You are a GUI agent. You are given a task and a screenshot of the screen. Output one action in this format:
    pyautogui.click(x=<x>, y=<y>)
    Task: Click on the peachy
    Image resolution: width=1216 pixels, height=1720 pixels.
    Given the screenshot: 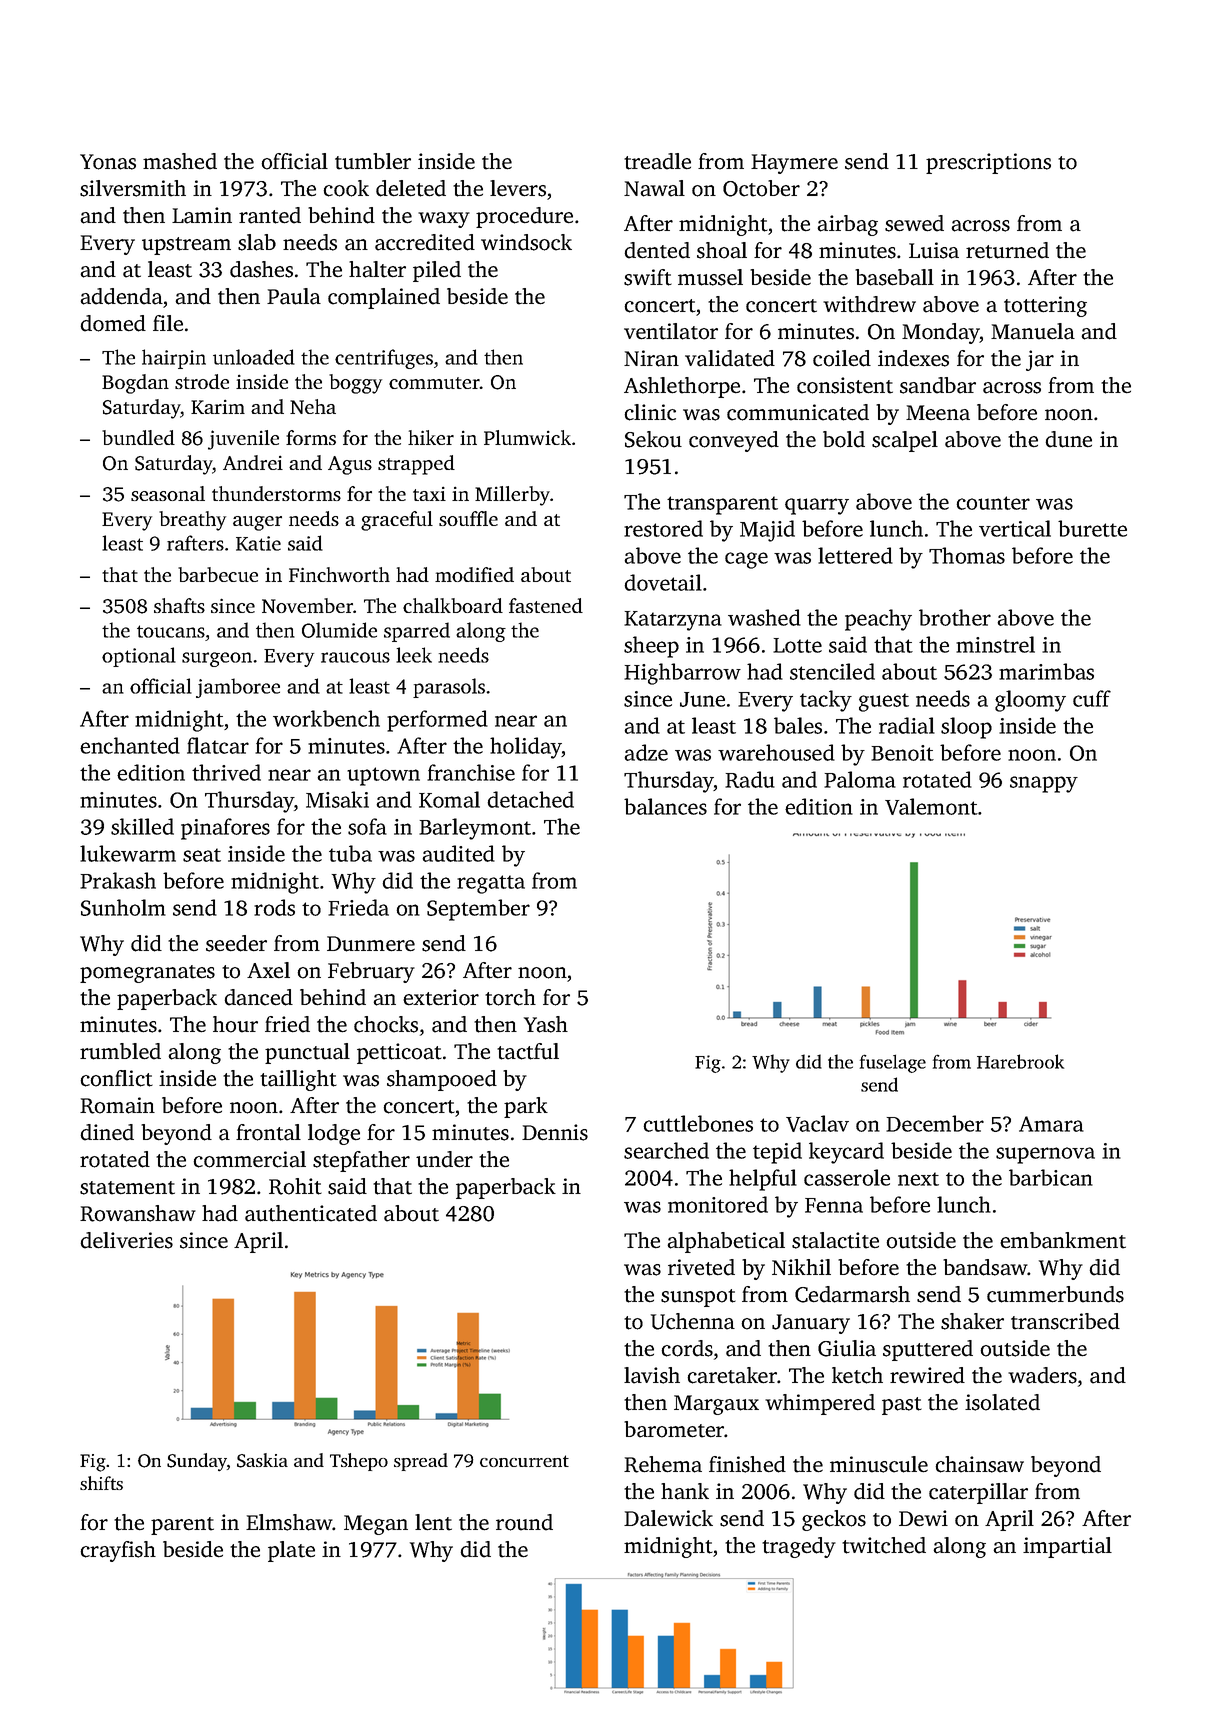 What is the action you would take?
    pyautogui.click(x=878, y=620)
